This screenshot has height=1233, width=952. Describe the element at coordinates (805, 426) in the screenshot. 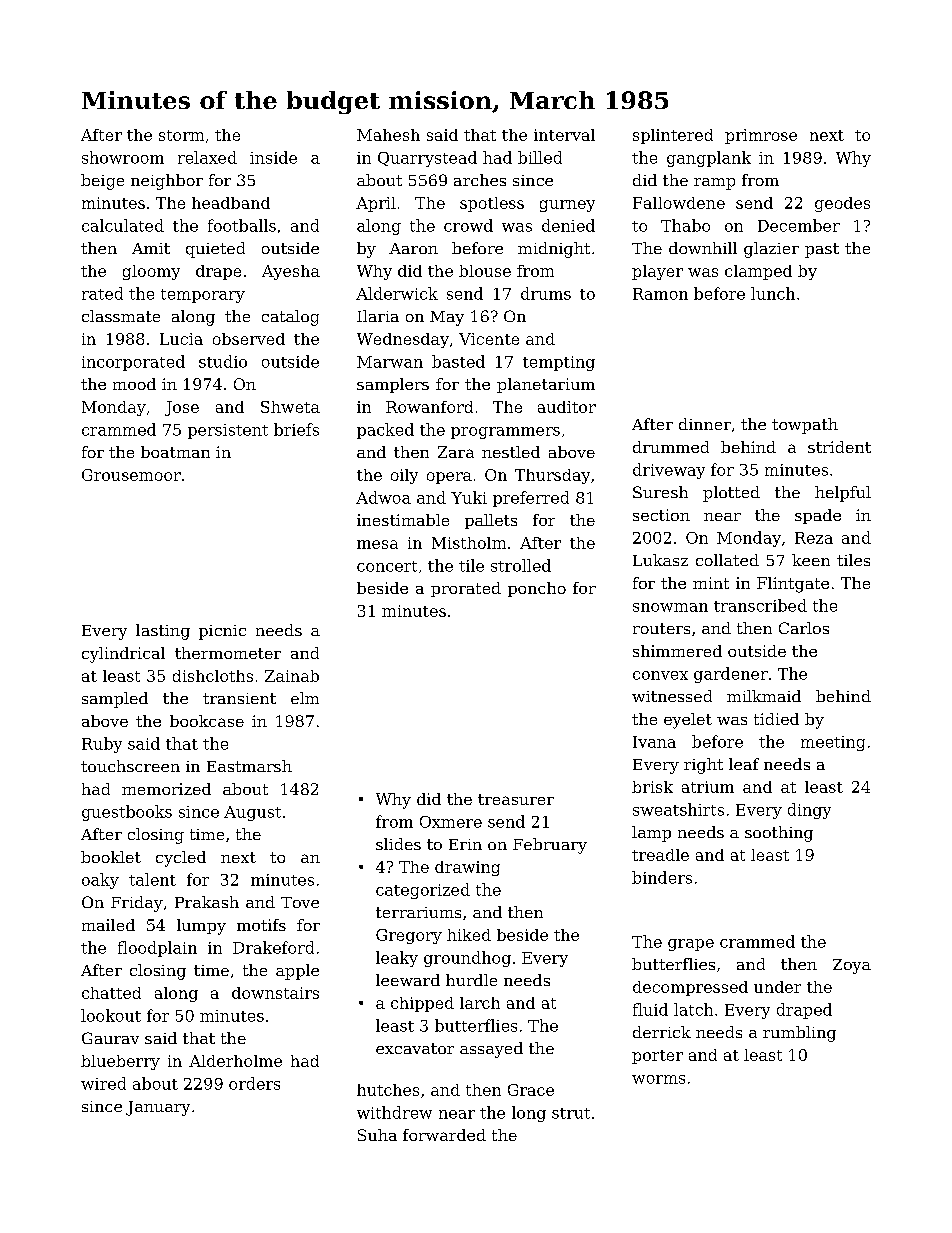

I see `towpath` at that location.
